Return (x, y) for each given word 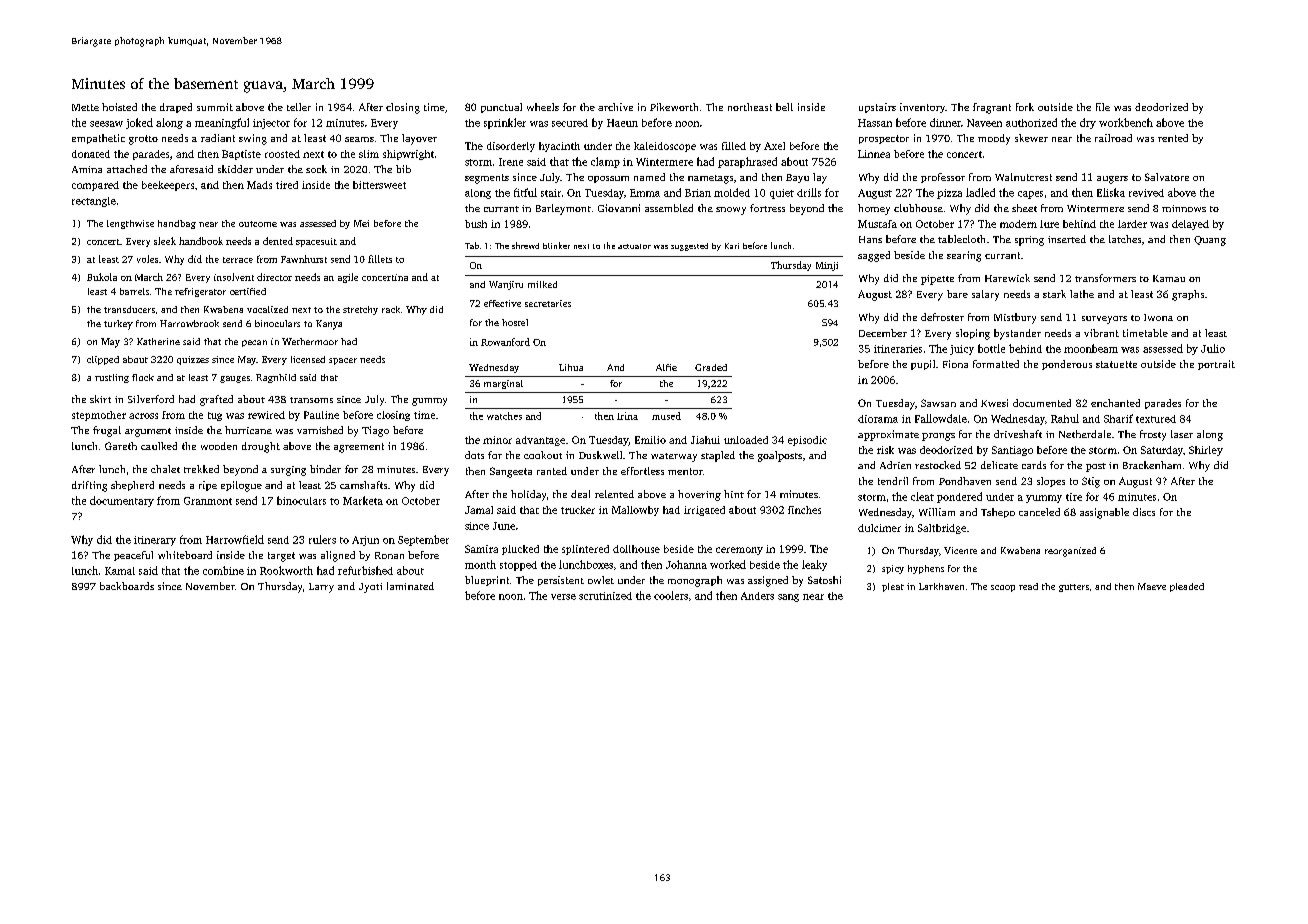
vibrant (1101, 333)
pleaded (1187, 587)
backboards (127, 586)
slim (369, 154)
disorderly (511, 147)
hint (734, 494)
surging (288, 471)
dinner (945, 122)
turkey (118, 325)
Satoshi (824, 580)
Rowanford (505, 342)
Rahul (1065, 418)
